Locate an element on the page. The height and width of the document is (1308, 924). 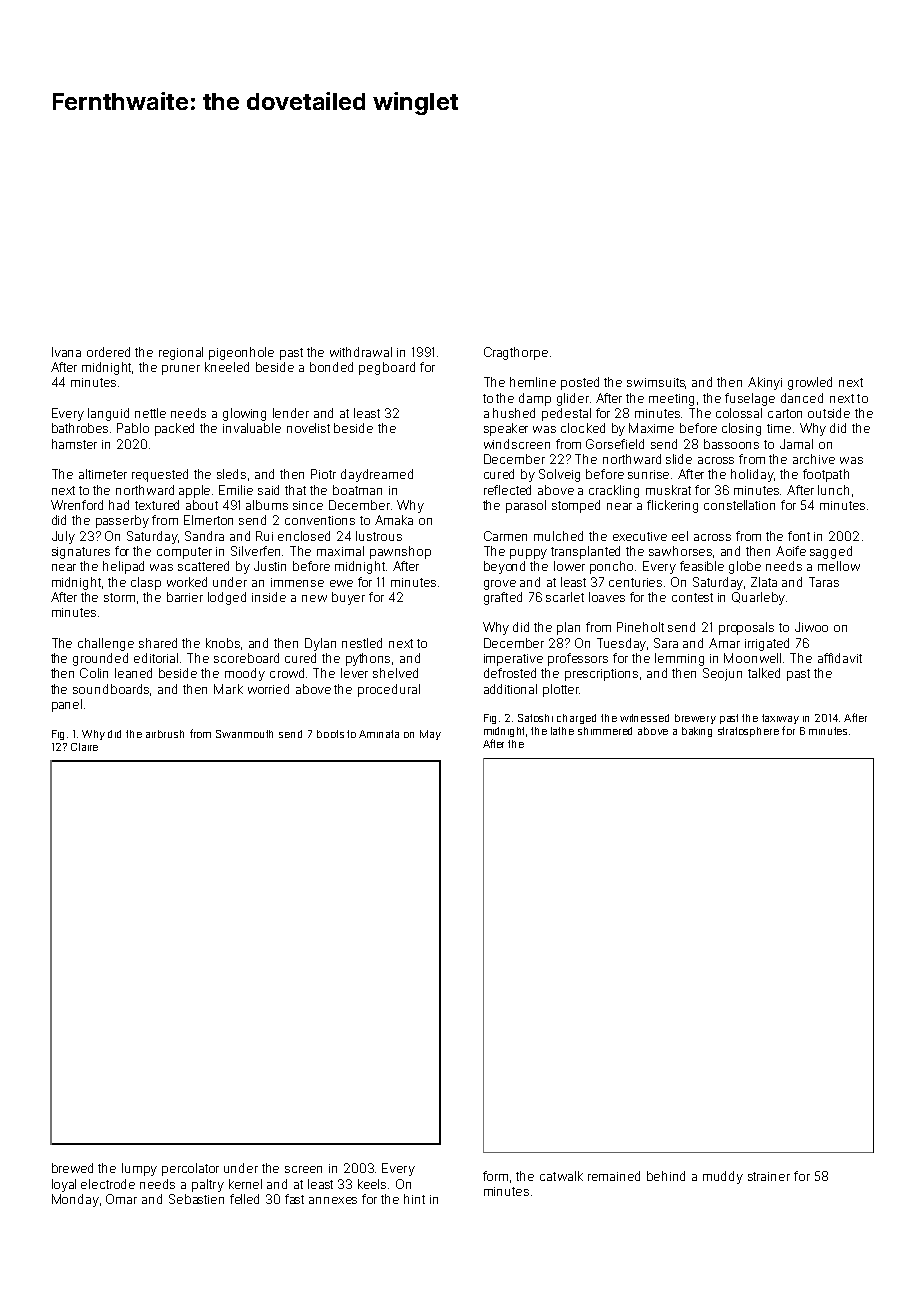
buyer is located at coordinates (348, 598).
